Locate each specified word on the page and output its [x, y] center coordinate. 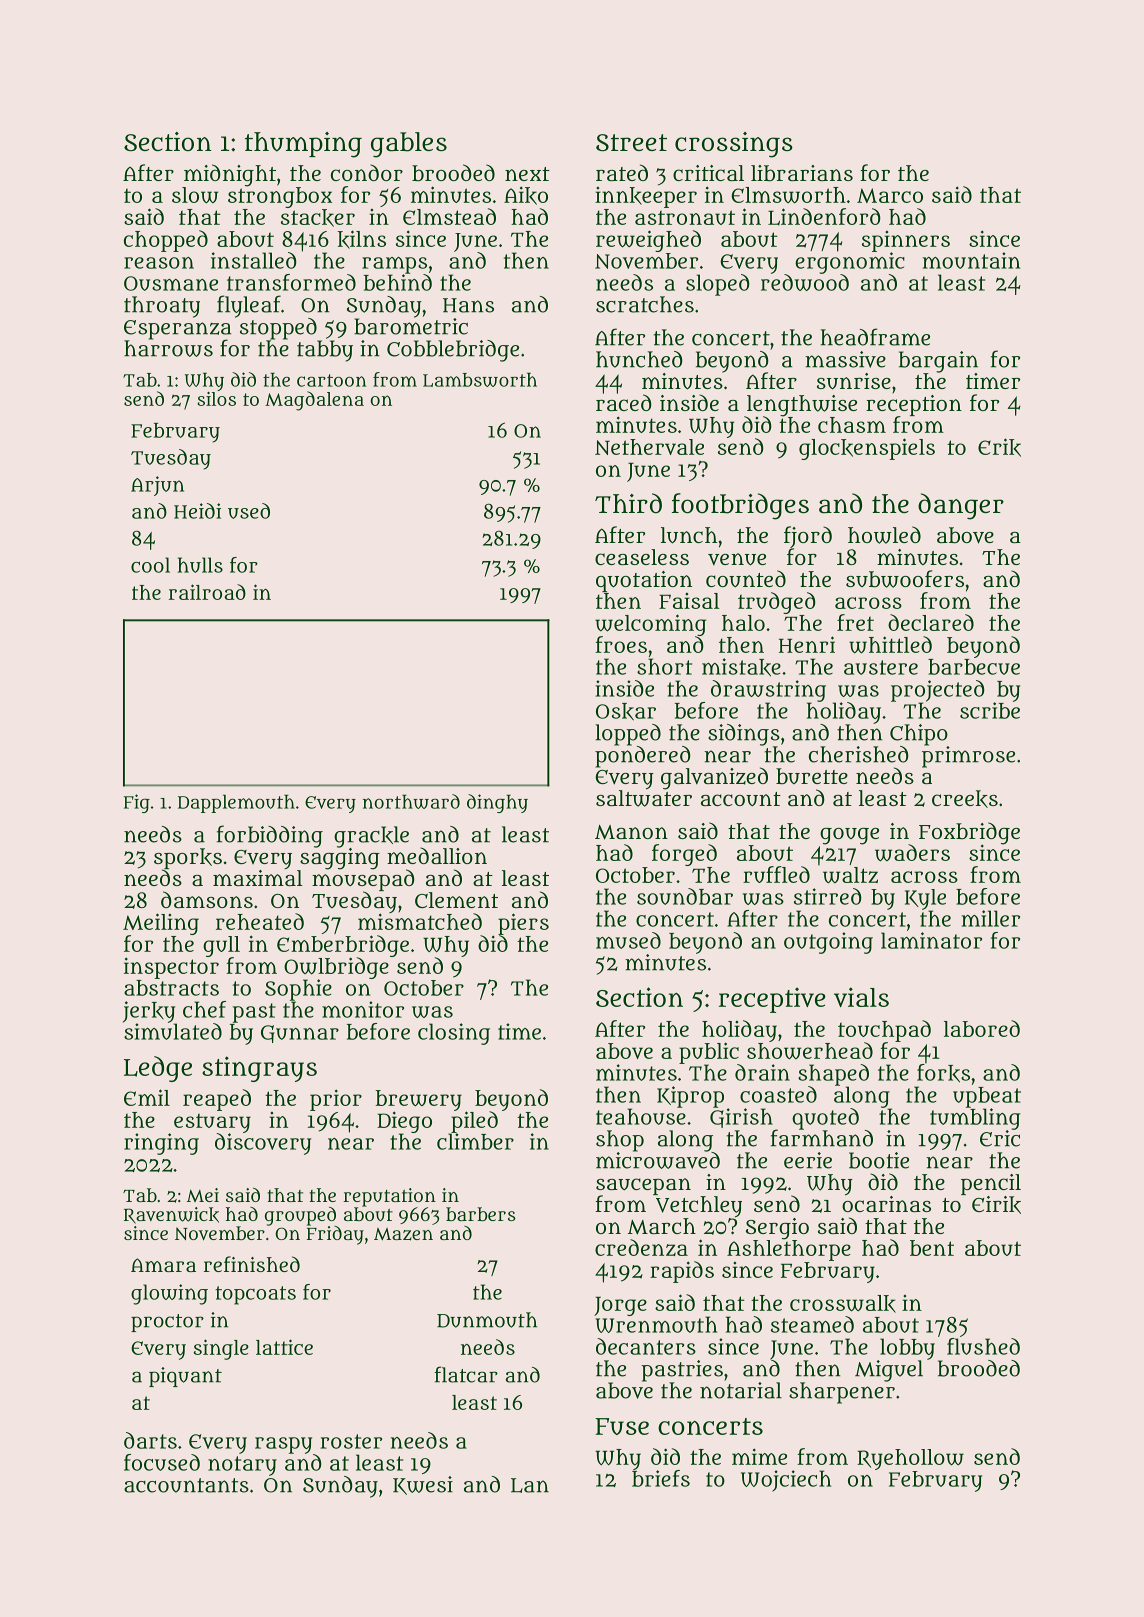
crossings [734, 145]
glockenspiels [867, 449]
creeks [965, 799]
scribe [990, 710]
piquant [185, 1377]
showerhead [810, 1051]
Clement [456, 900]
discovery [263, 1144]
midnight [230, 175]
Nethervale [649, 447]
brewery [418, 1100]
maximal [258, 878]
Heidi [197, 511]
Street [631, 142]
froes [621, 644]
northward [411, 801]
